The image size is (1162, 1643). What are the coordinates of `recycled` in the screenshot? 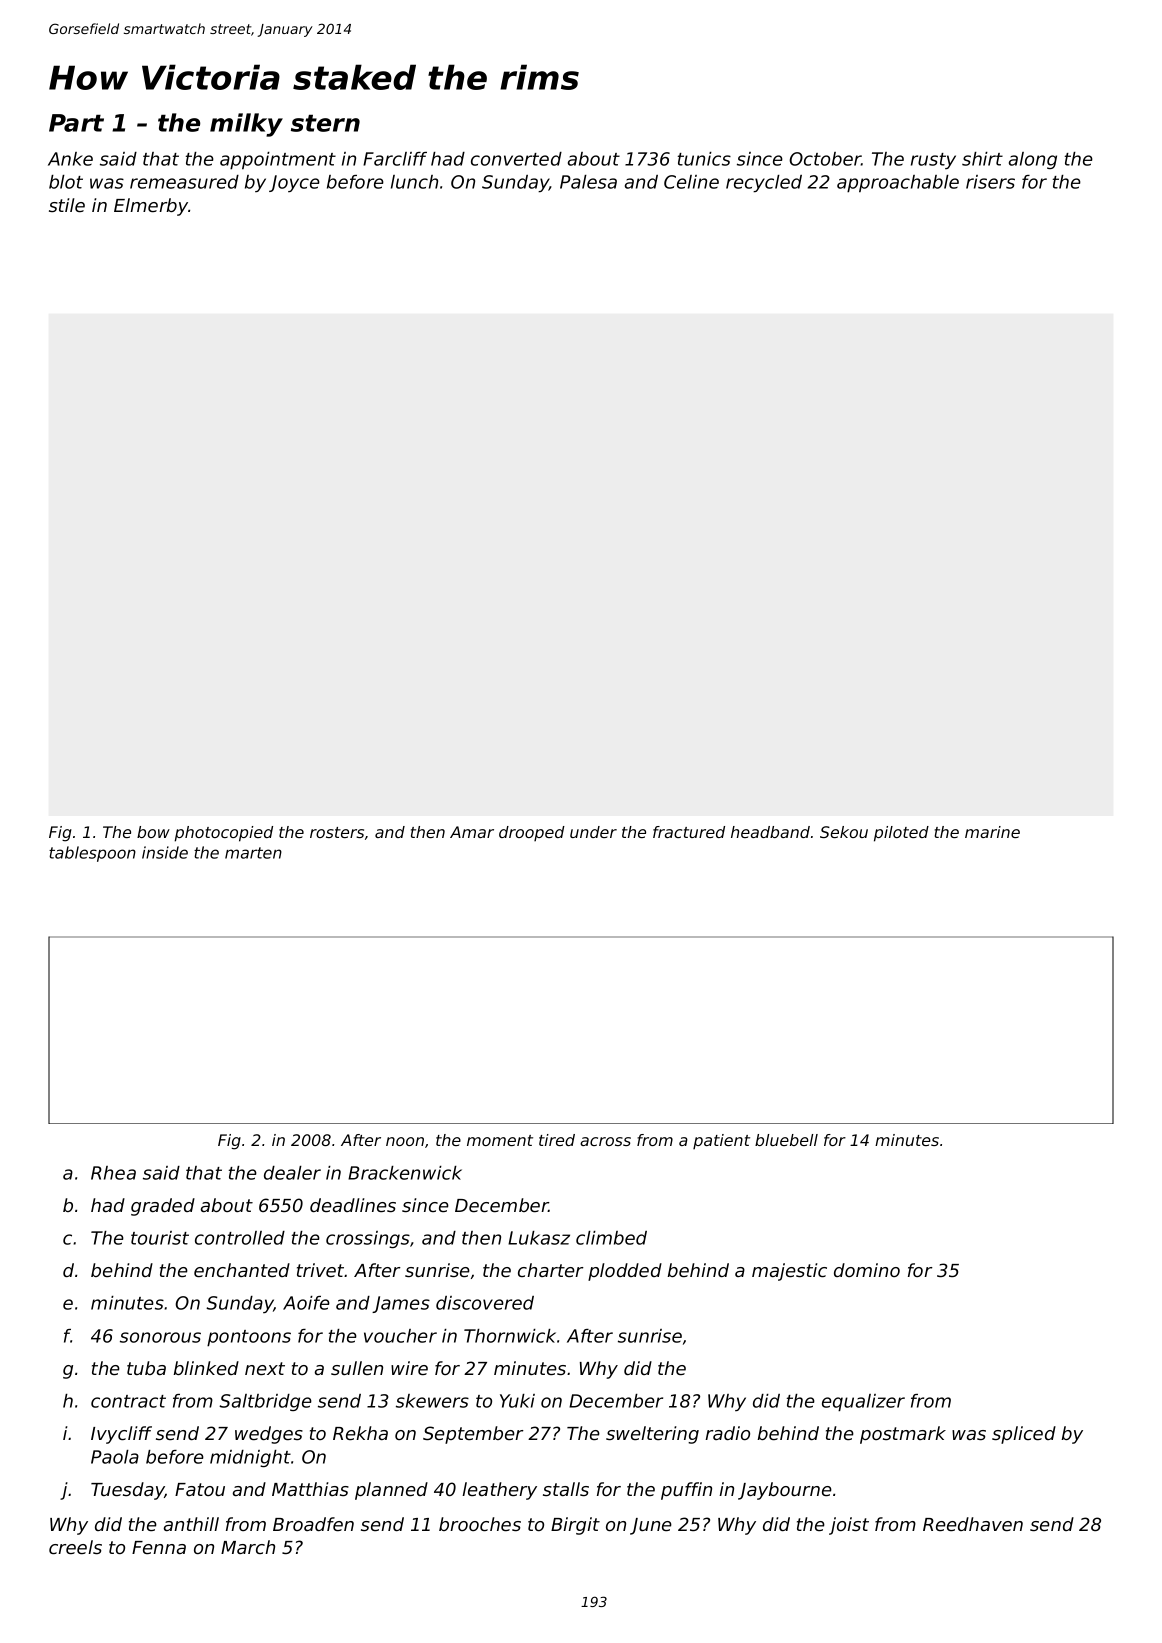 It's located at (764, 183).
